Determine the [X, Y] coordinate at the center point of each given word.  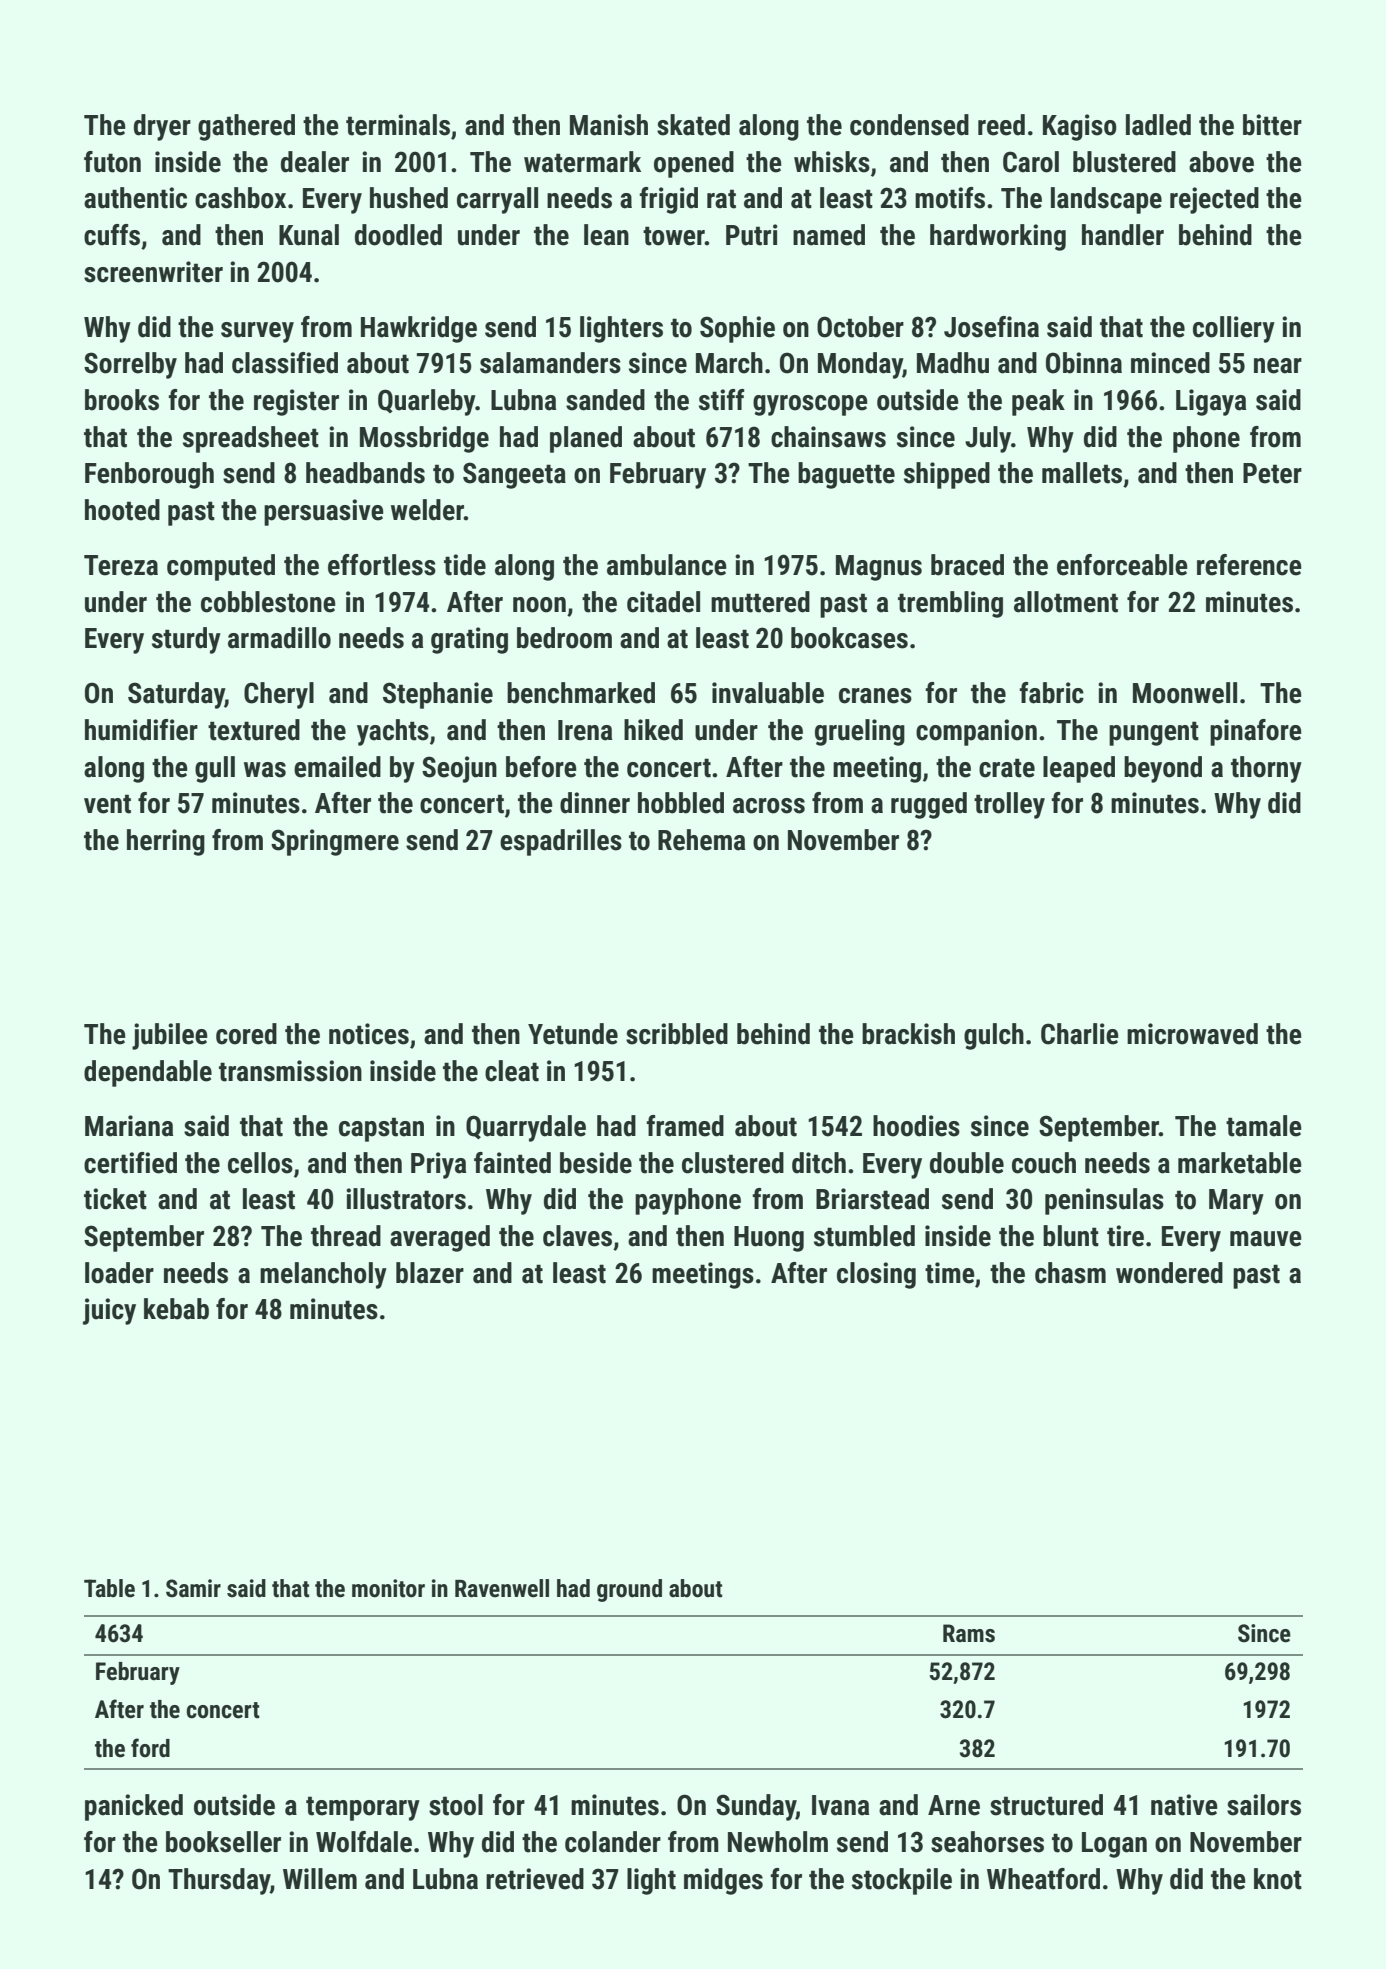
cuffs [112, 235]
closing [876, 1275]
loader [119, 1273]
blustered [1124, 162]
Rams [969, 1633]
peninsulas [1104, 1201]
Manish [609, 125]
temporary [363, 1808]
